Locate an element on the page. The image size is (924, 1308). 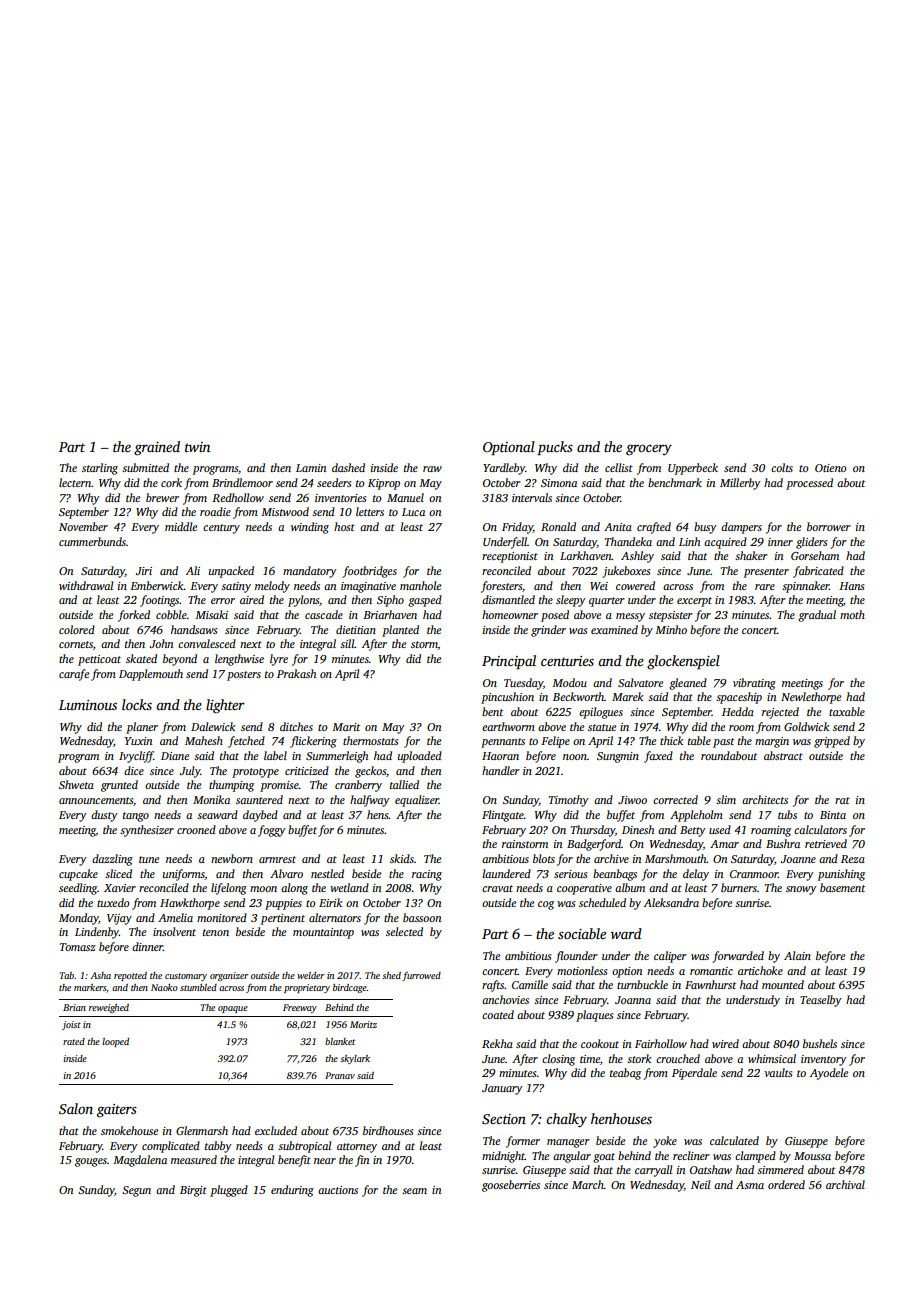
hens is located at coordinates (378, 814).
